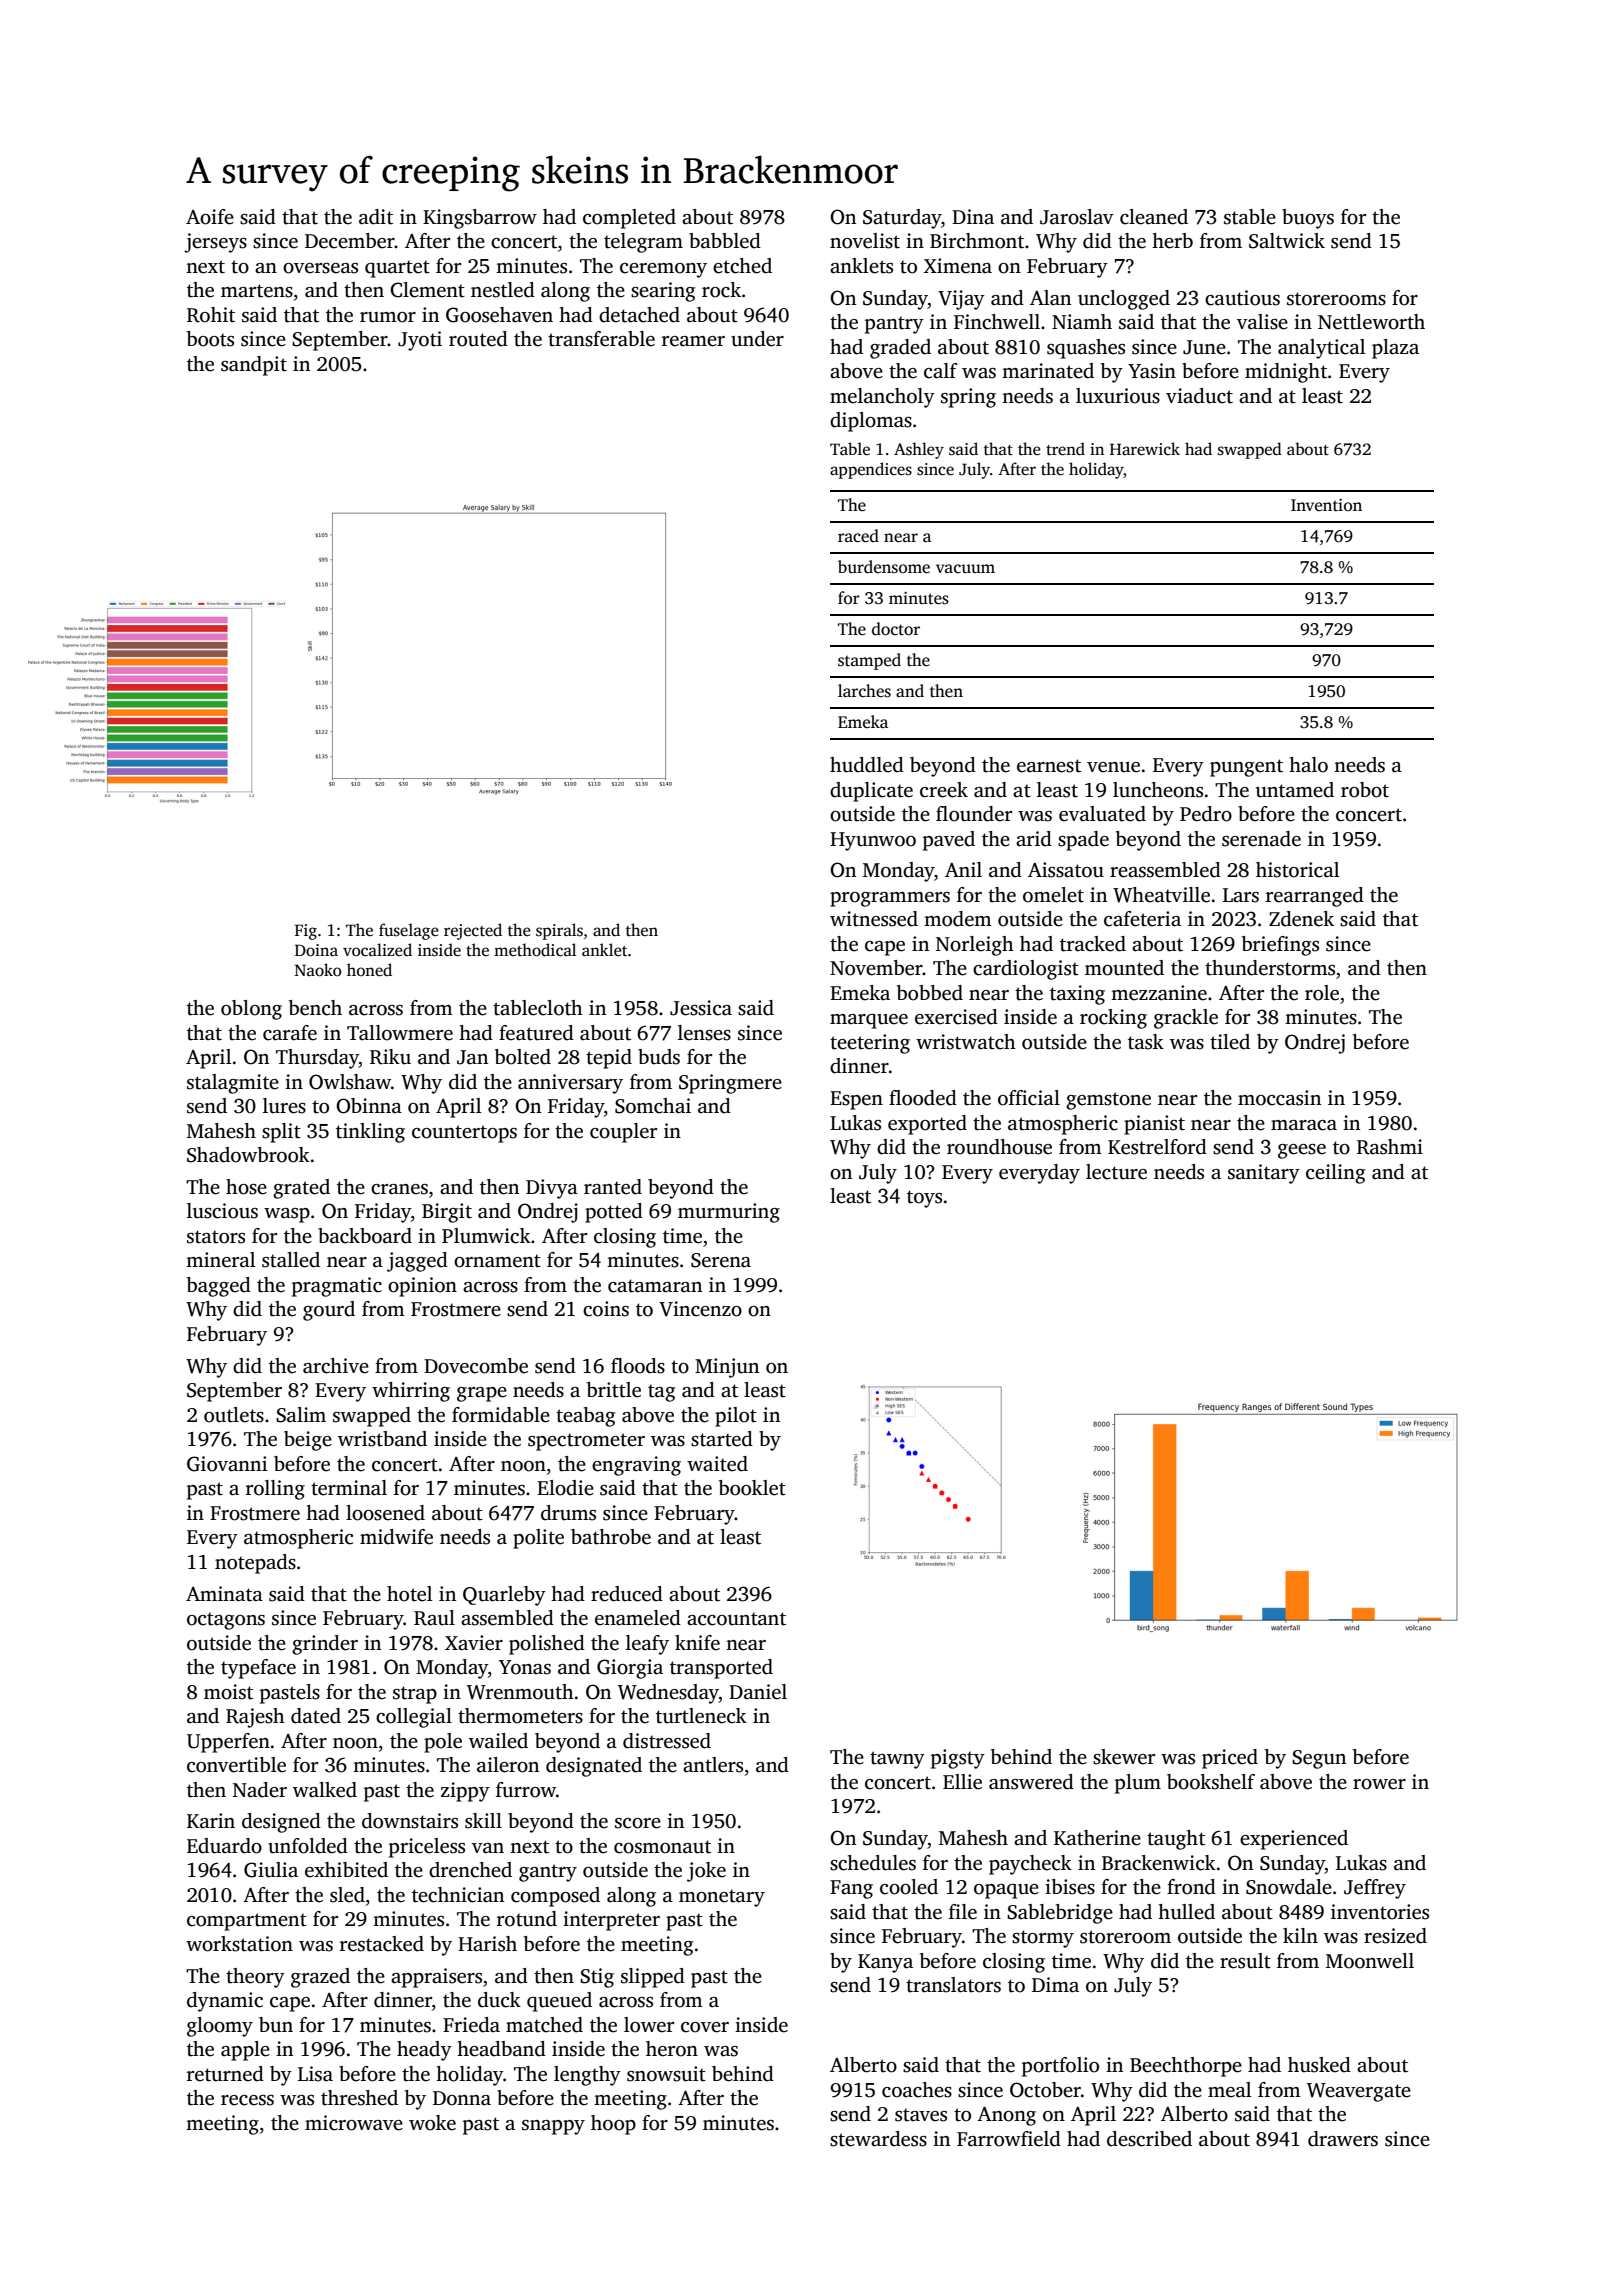  What do you see at coordinates (260, 1790) in the document?
I see `Nader` at bounding box center [260, 1790].
